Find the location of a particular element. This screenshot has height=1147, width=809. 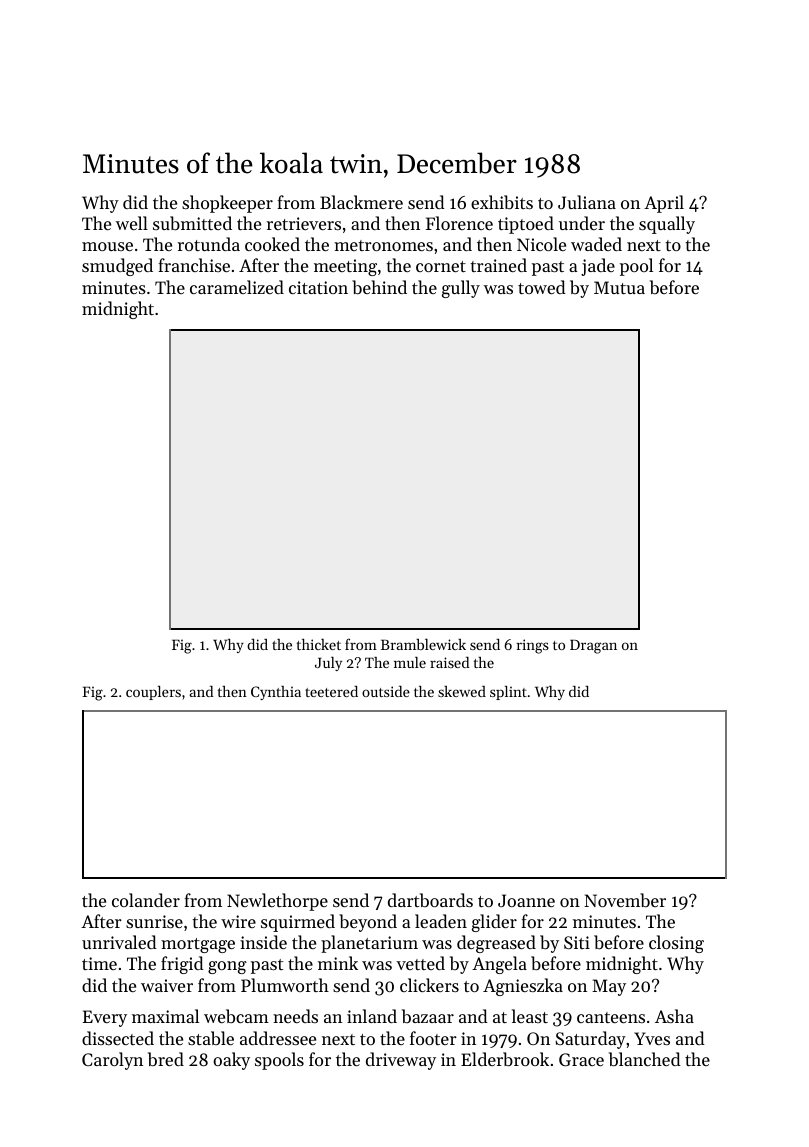

thicket is located at coordinates (319, 644).
